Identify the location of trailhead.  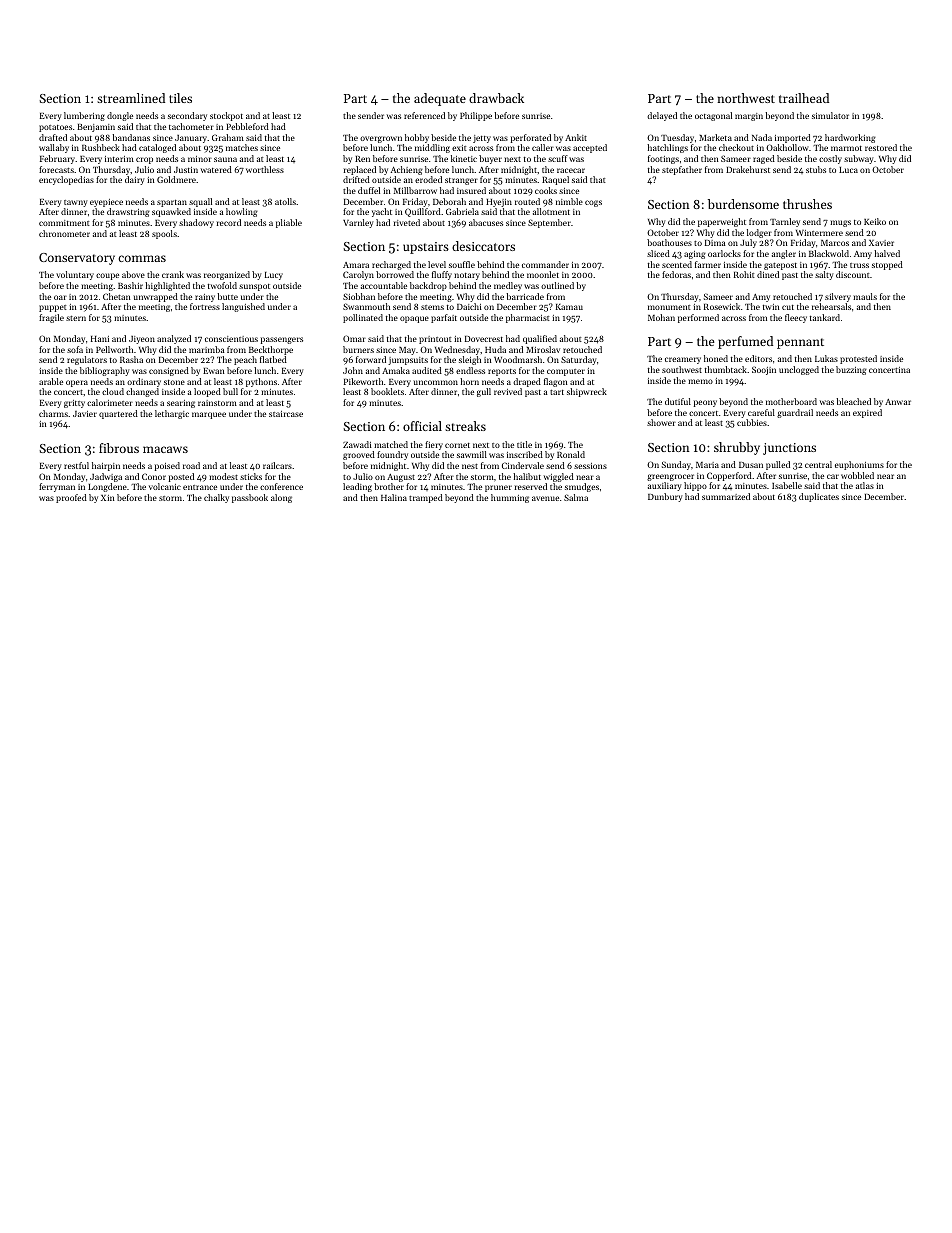
(804, 98).
